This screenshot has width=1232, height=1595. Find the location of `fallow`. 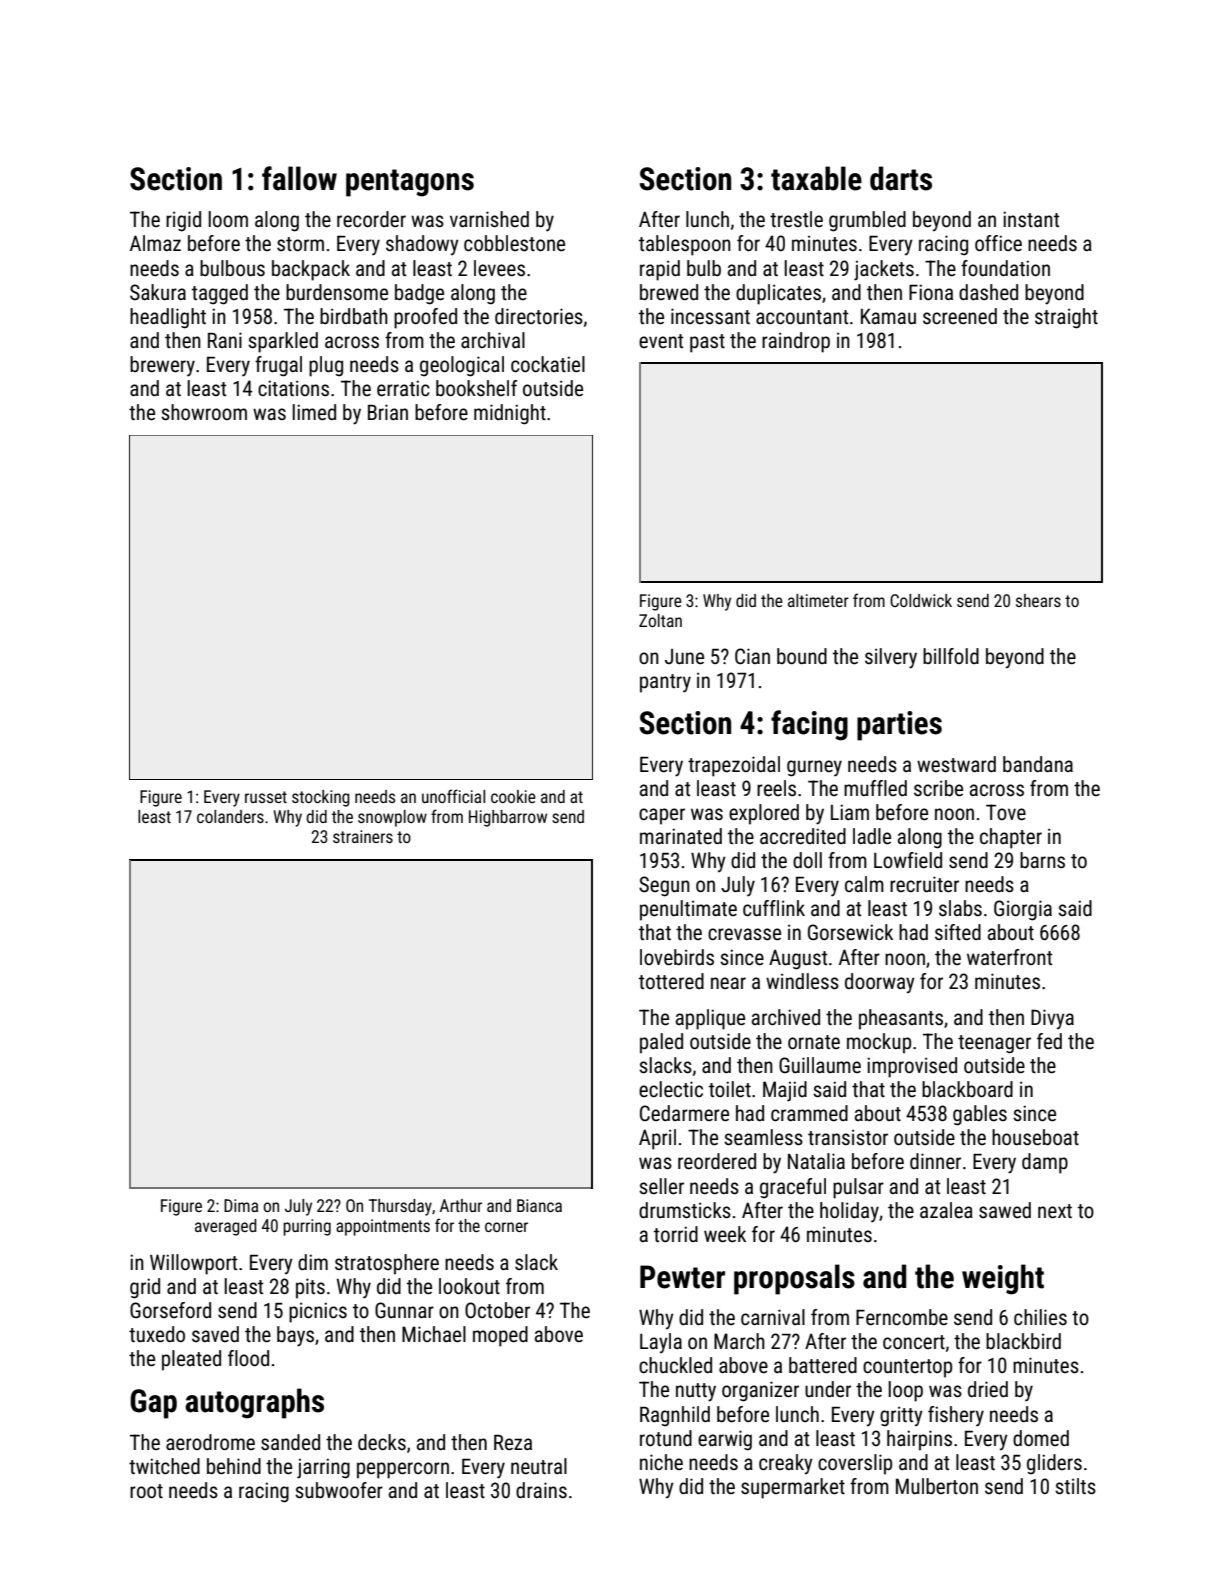

fallow is located at coordinates (299, 178).
